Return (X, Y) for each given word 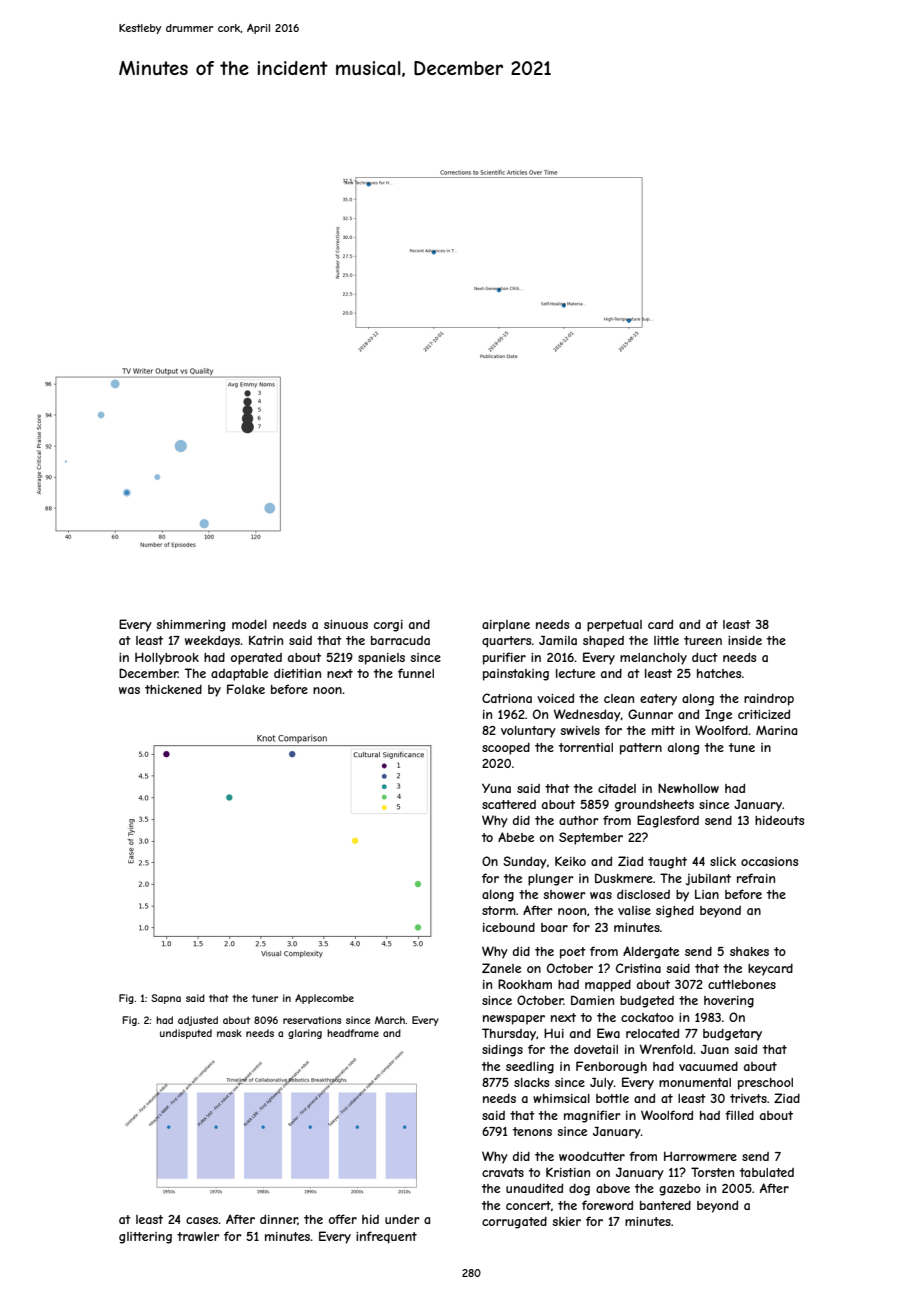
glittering (145, 1238)
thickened (173, 689)
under (402, 1219)
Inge (718, 715)
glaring (305, 1034)
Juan (715, 1049)
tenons (532, 1131)
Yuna (496, 788)
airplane (506, 626)
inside (745, 640)
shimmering (190, 626)
